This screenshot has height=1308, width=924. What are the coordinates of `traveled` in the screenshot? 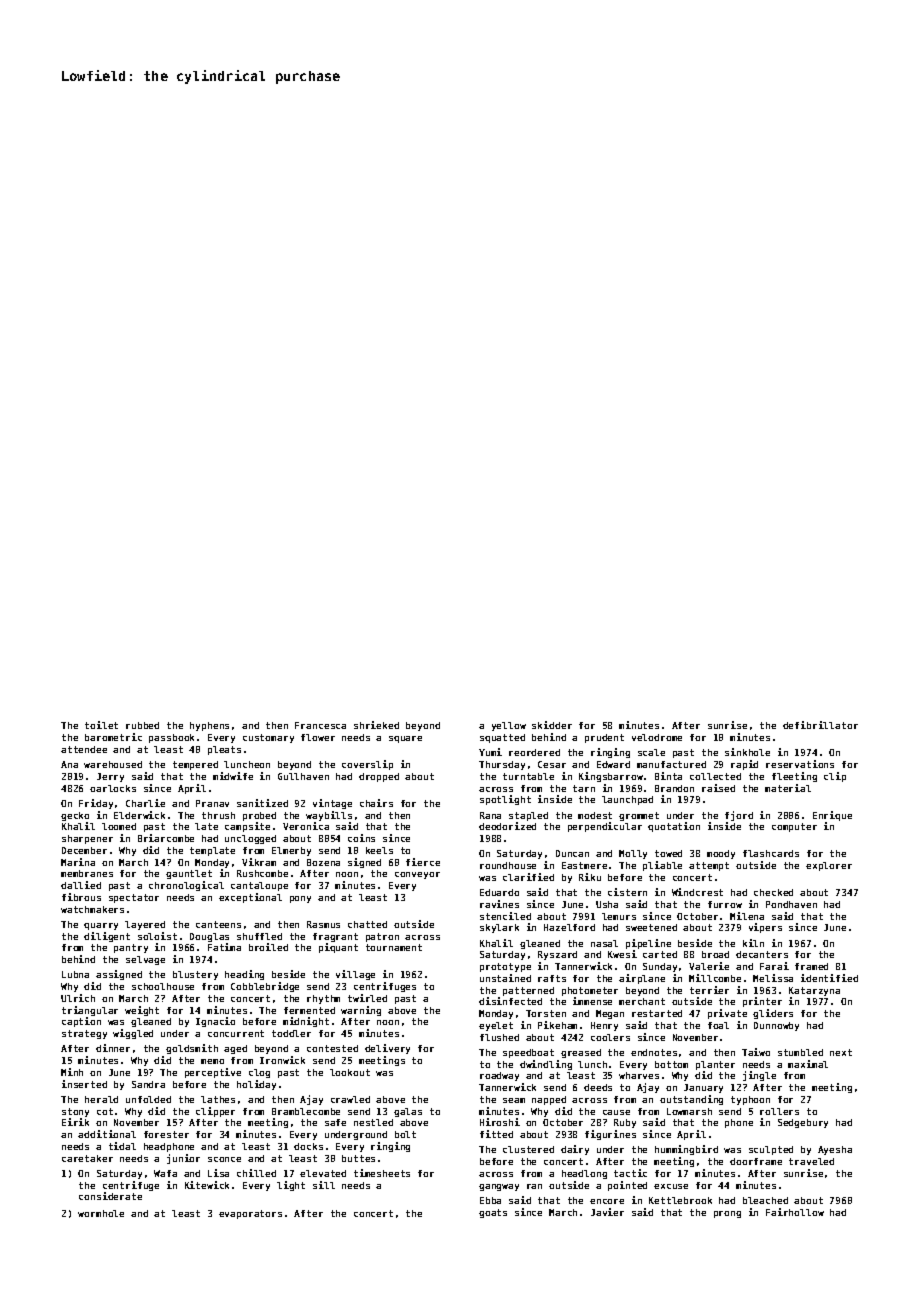 It's located at (811, 1161).
